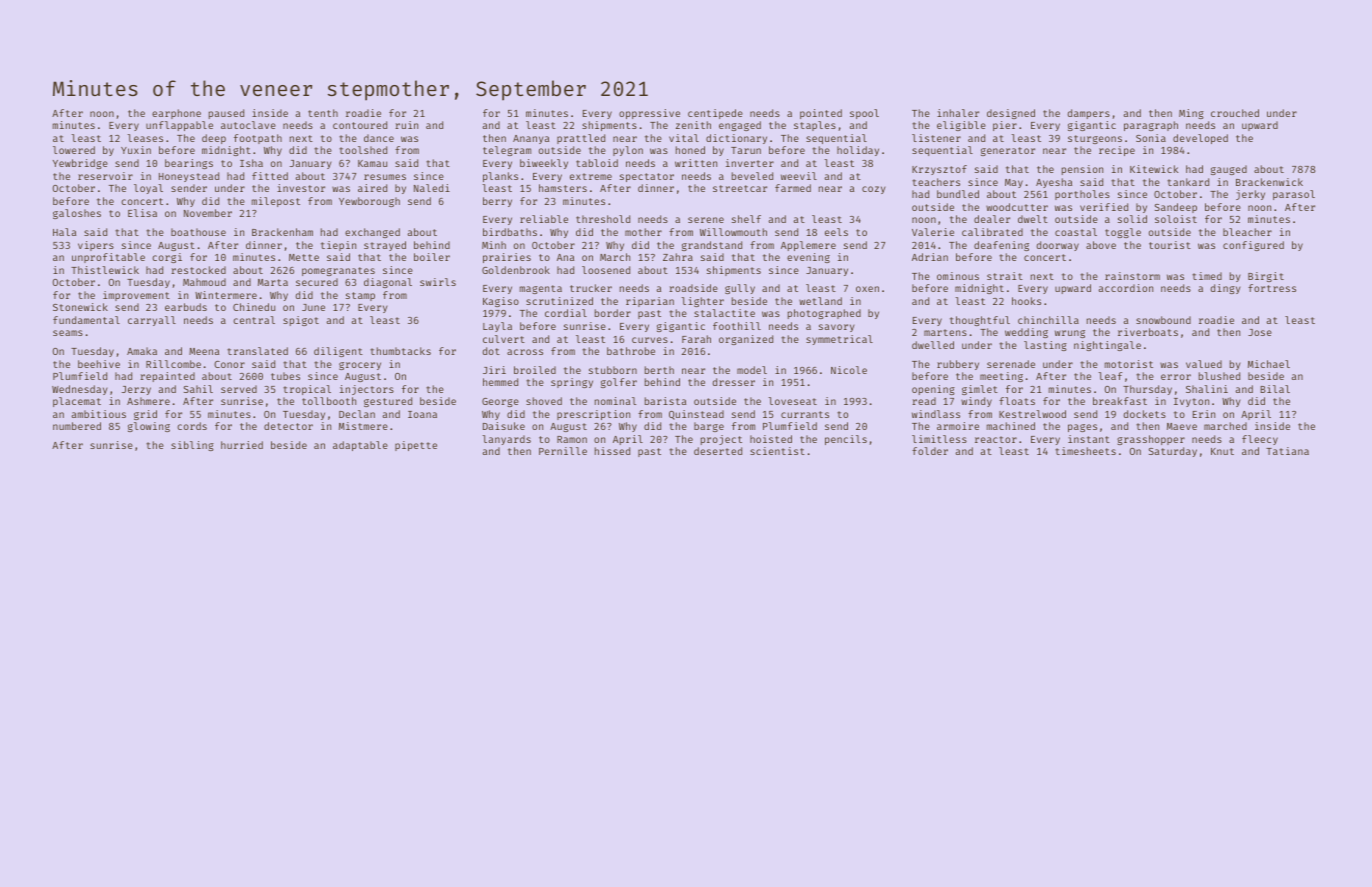 The height and width of the screenshot is (887, 1372). I want to click on accordion, so click(1126, 288).
